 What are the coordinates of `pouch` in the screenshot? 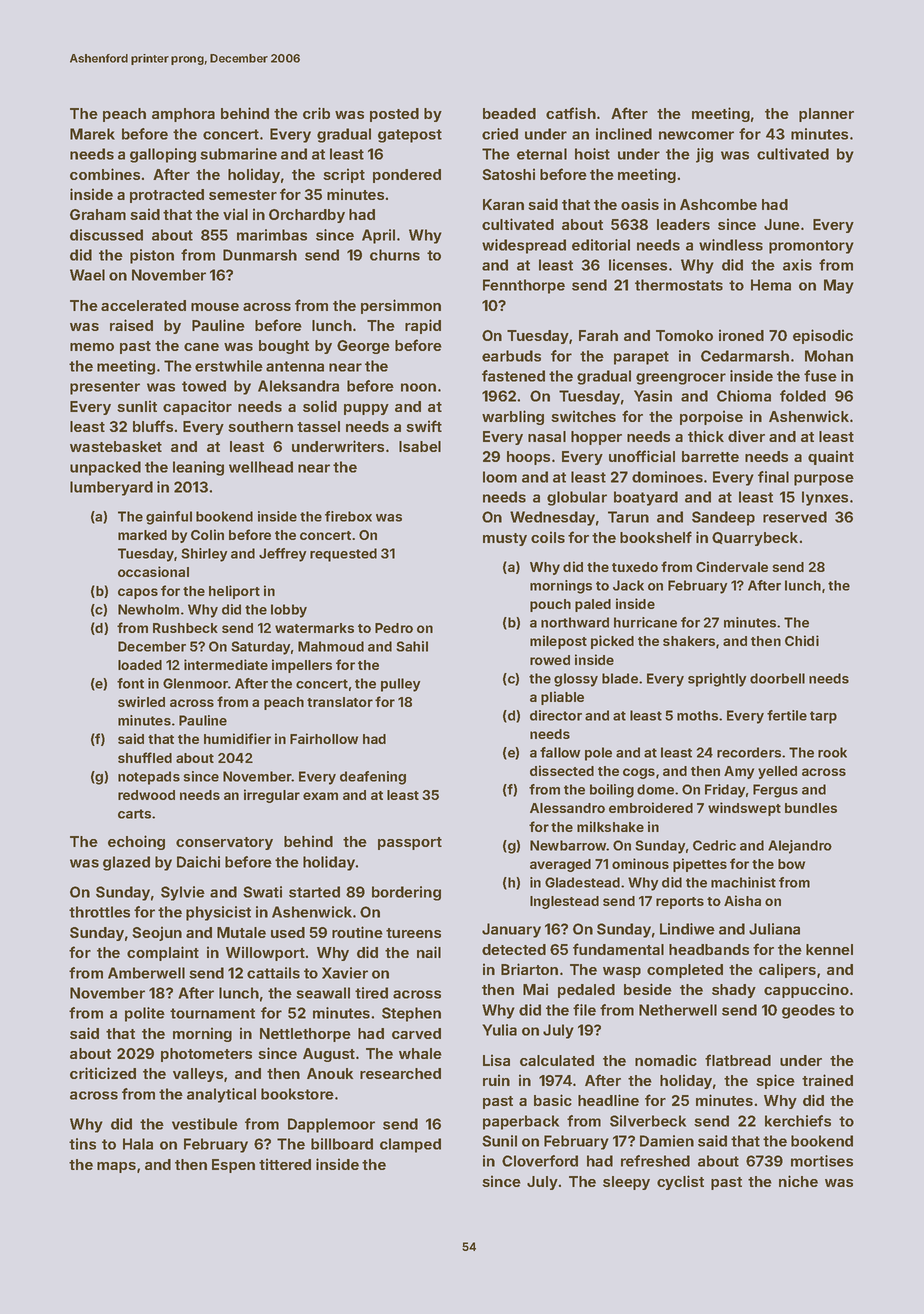 It's located at (550, 605).
